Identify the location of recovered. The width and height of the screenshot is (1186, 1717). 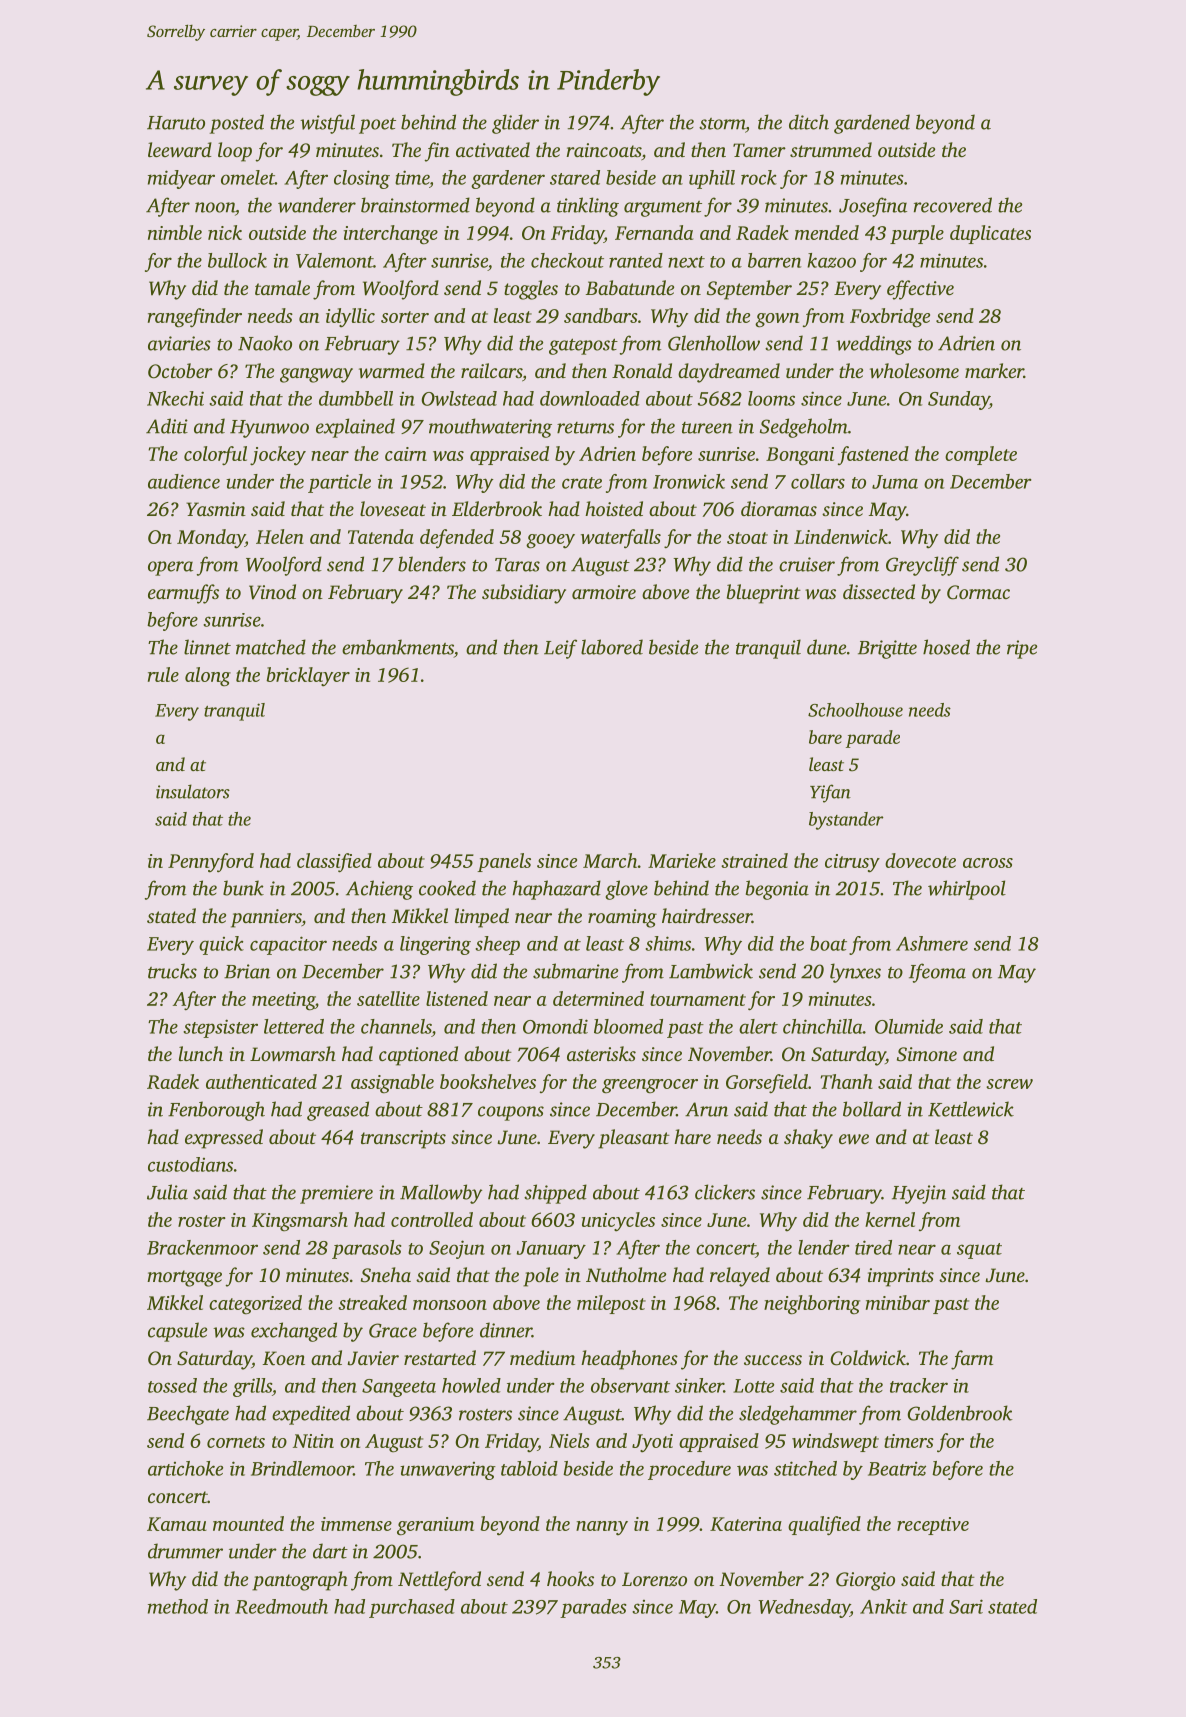
(953, 205).
